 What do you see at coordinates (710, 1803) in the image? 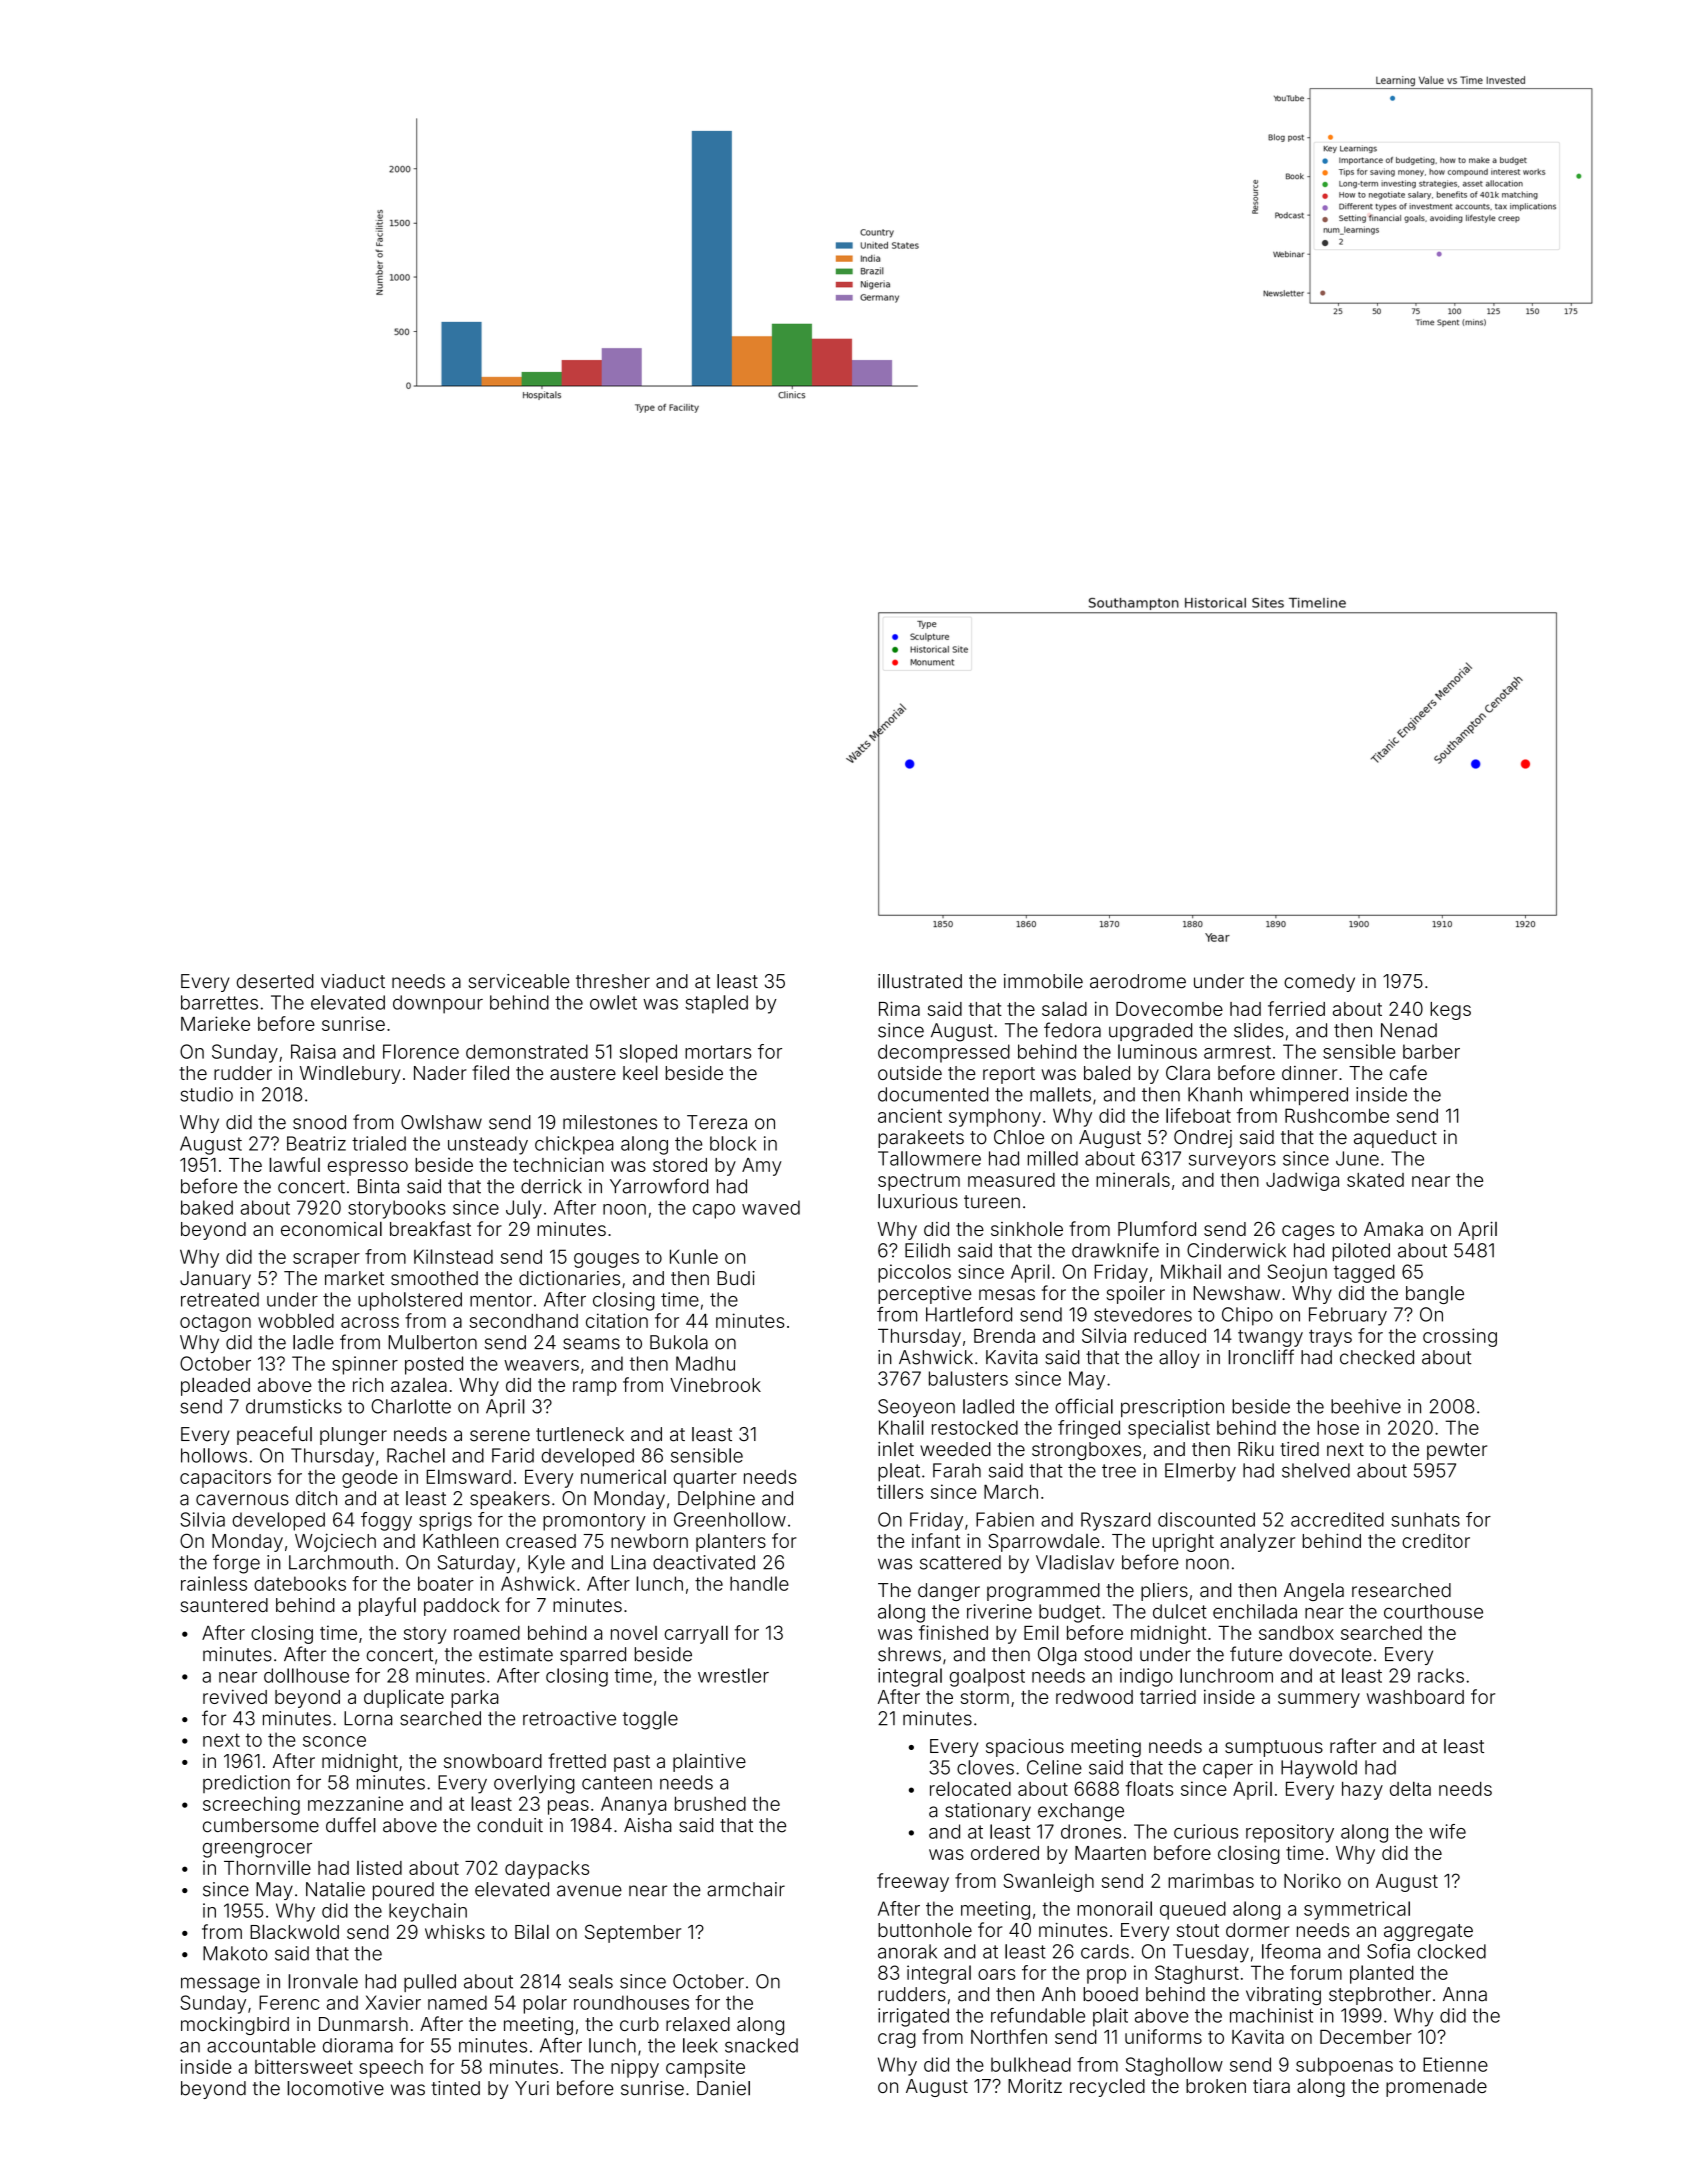
I see `brushed` at bounding box center [710, 1803].
